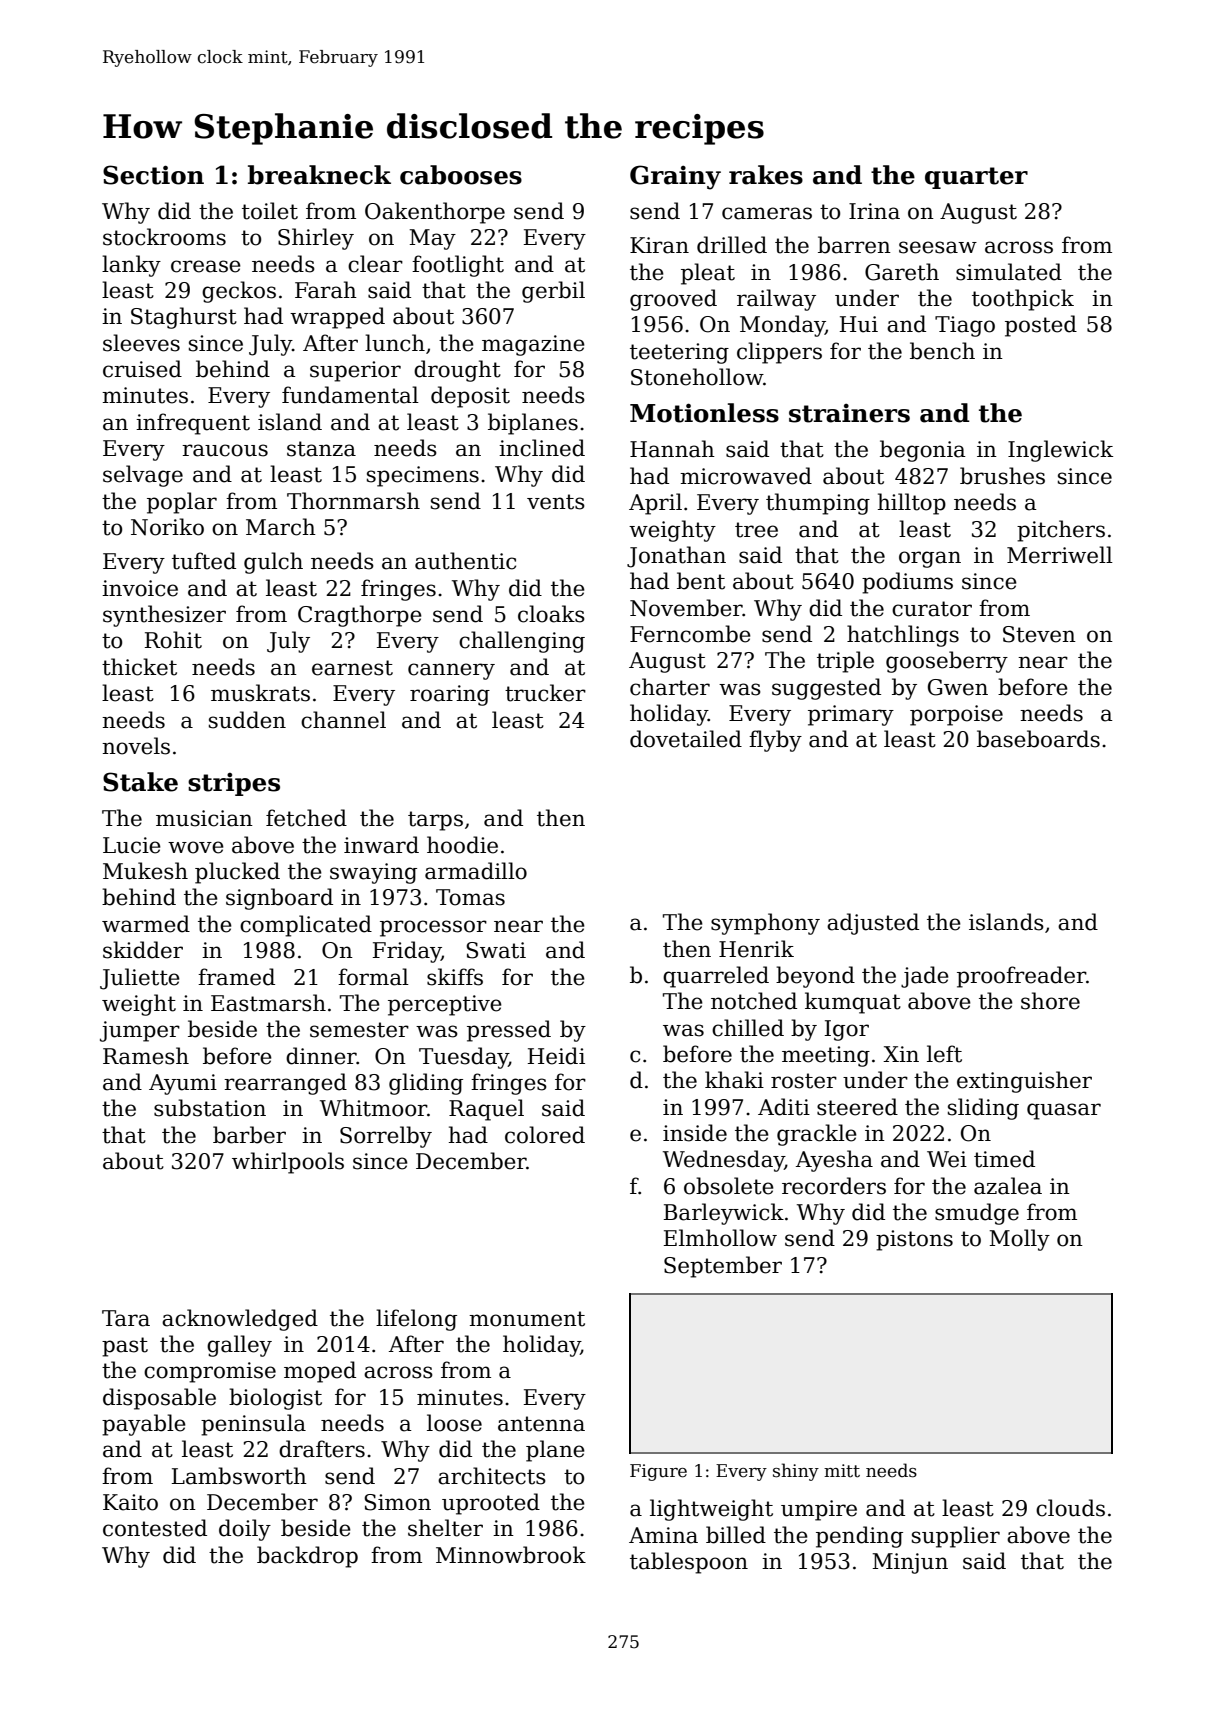  I want to click on proofreader, so click(1021, 977).
